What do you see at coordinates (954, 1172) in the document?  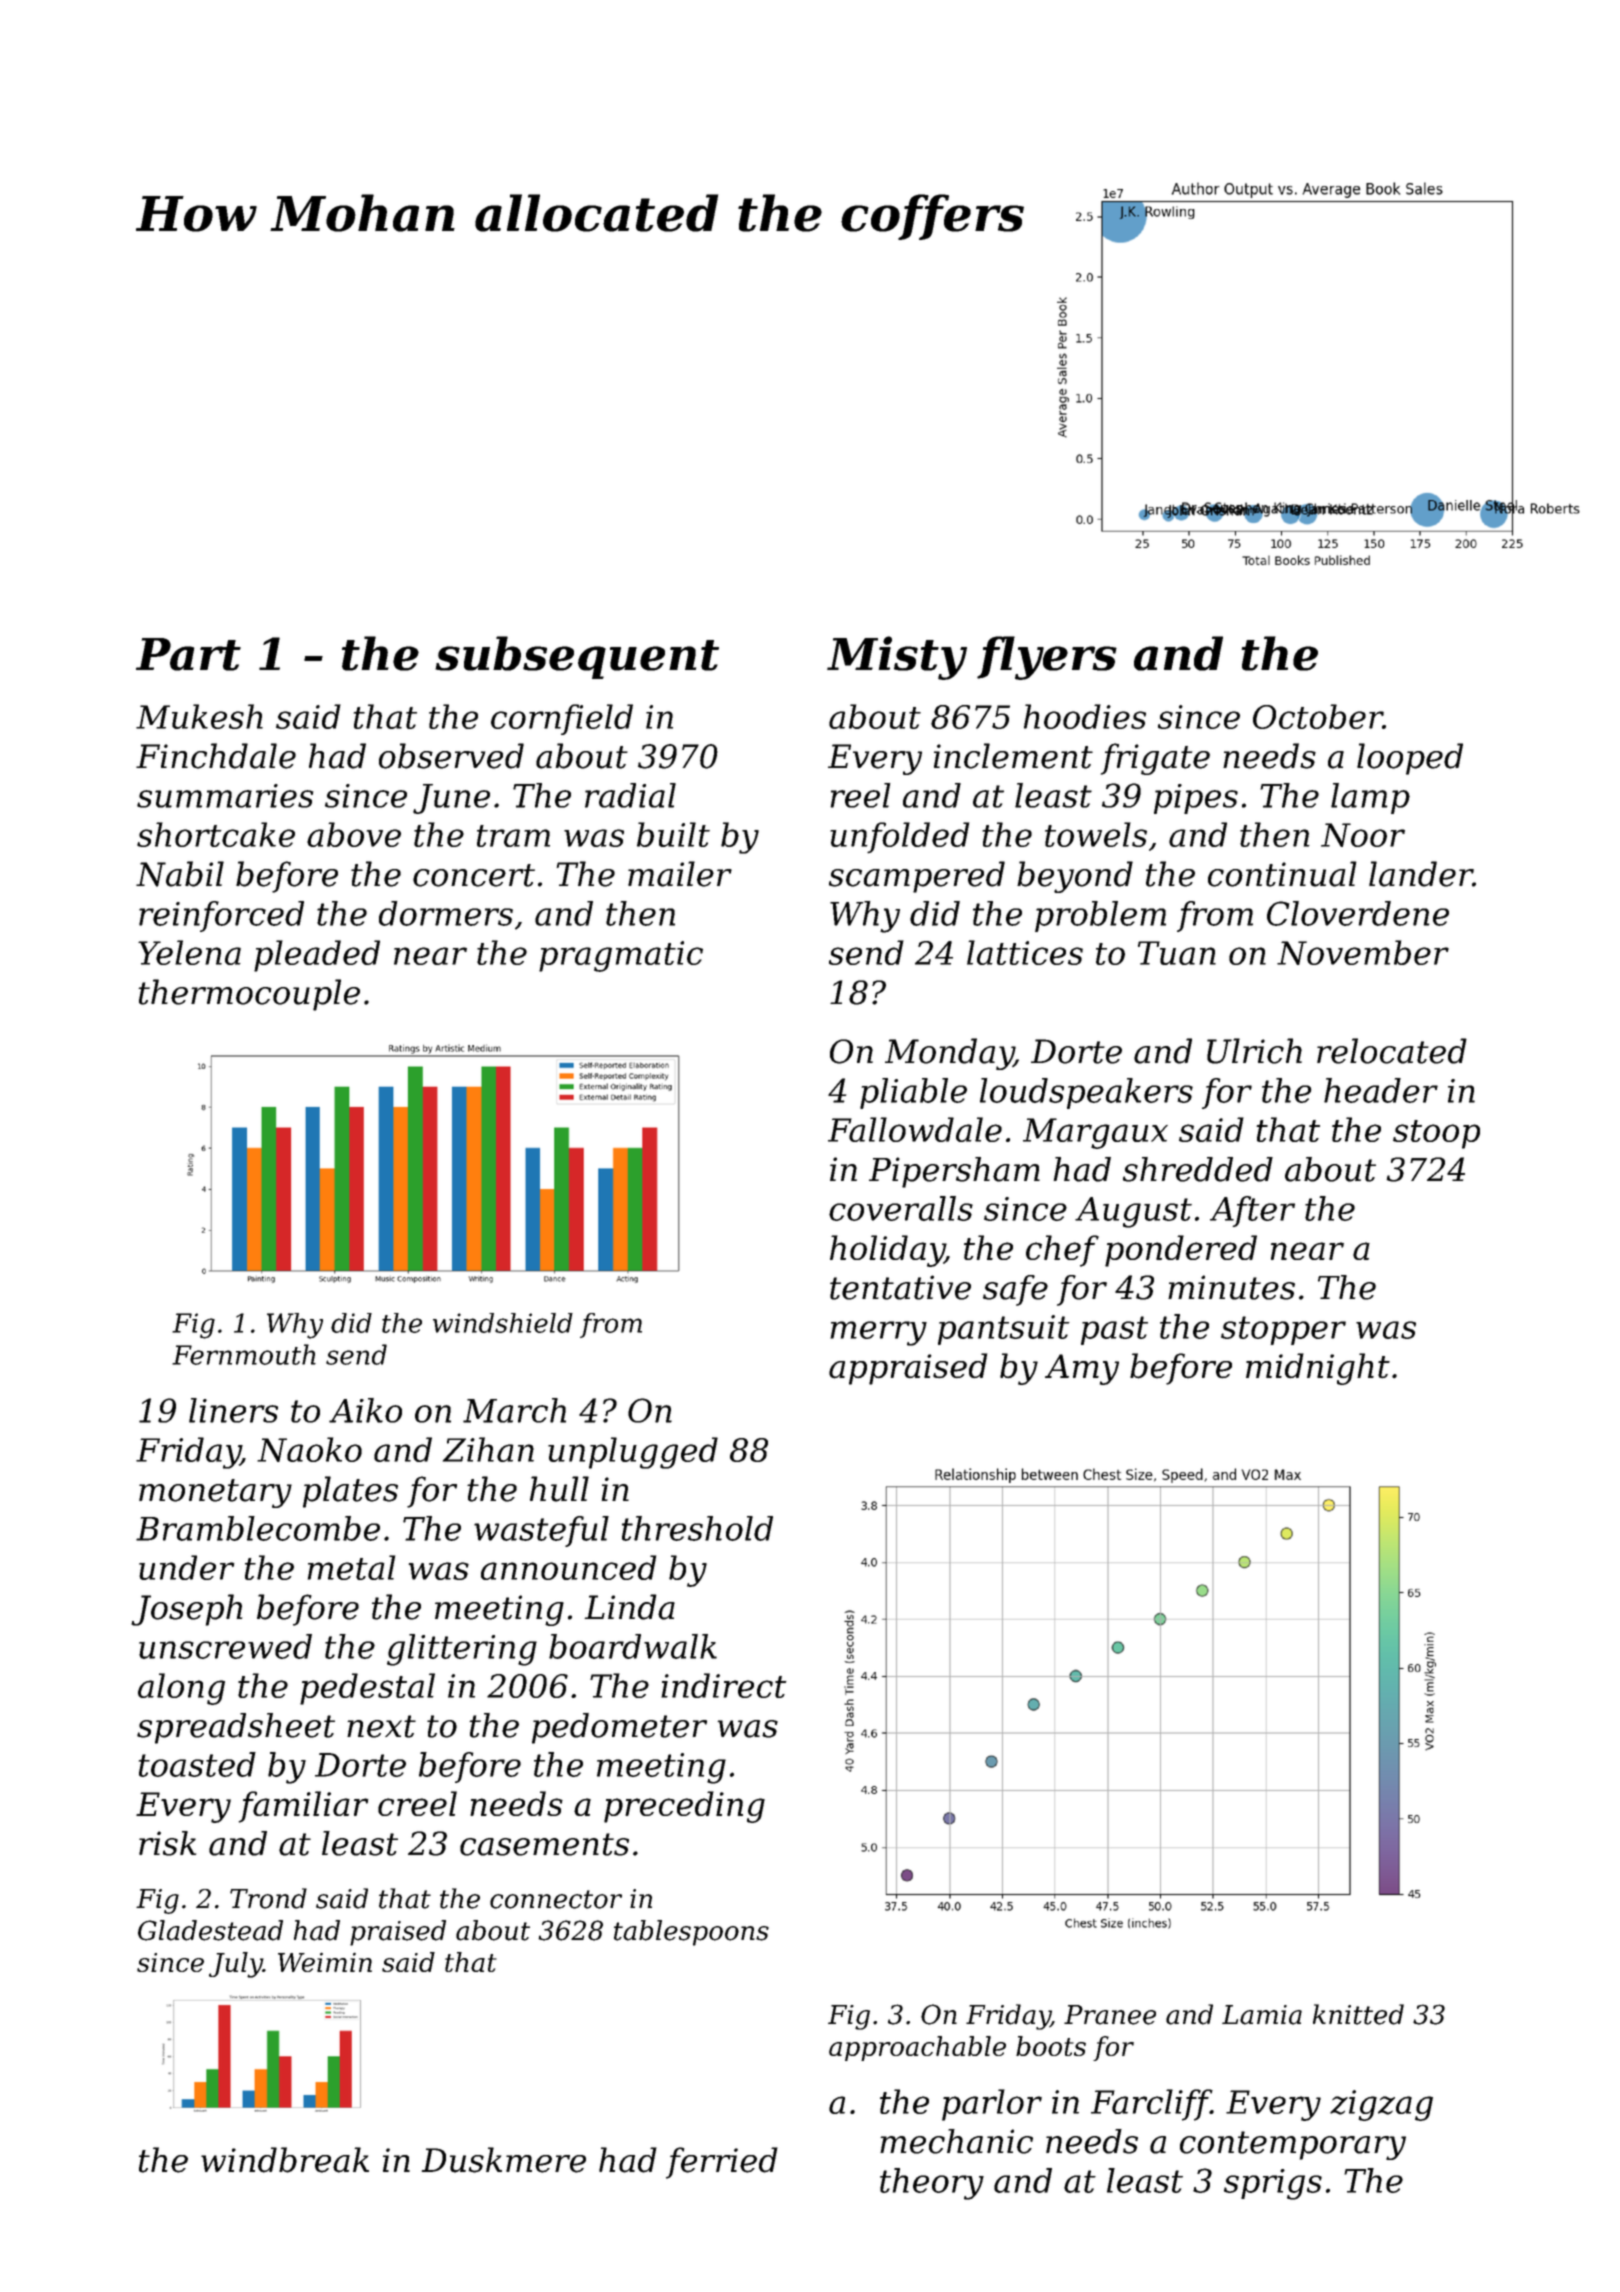 I see `Pipersham` at bounding box center [954, 1172].
